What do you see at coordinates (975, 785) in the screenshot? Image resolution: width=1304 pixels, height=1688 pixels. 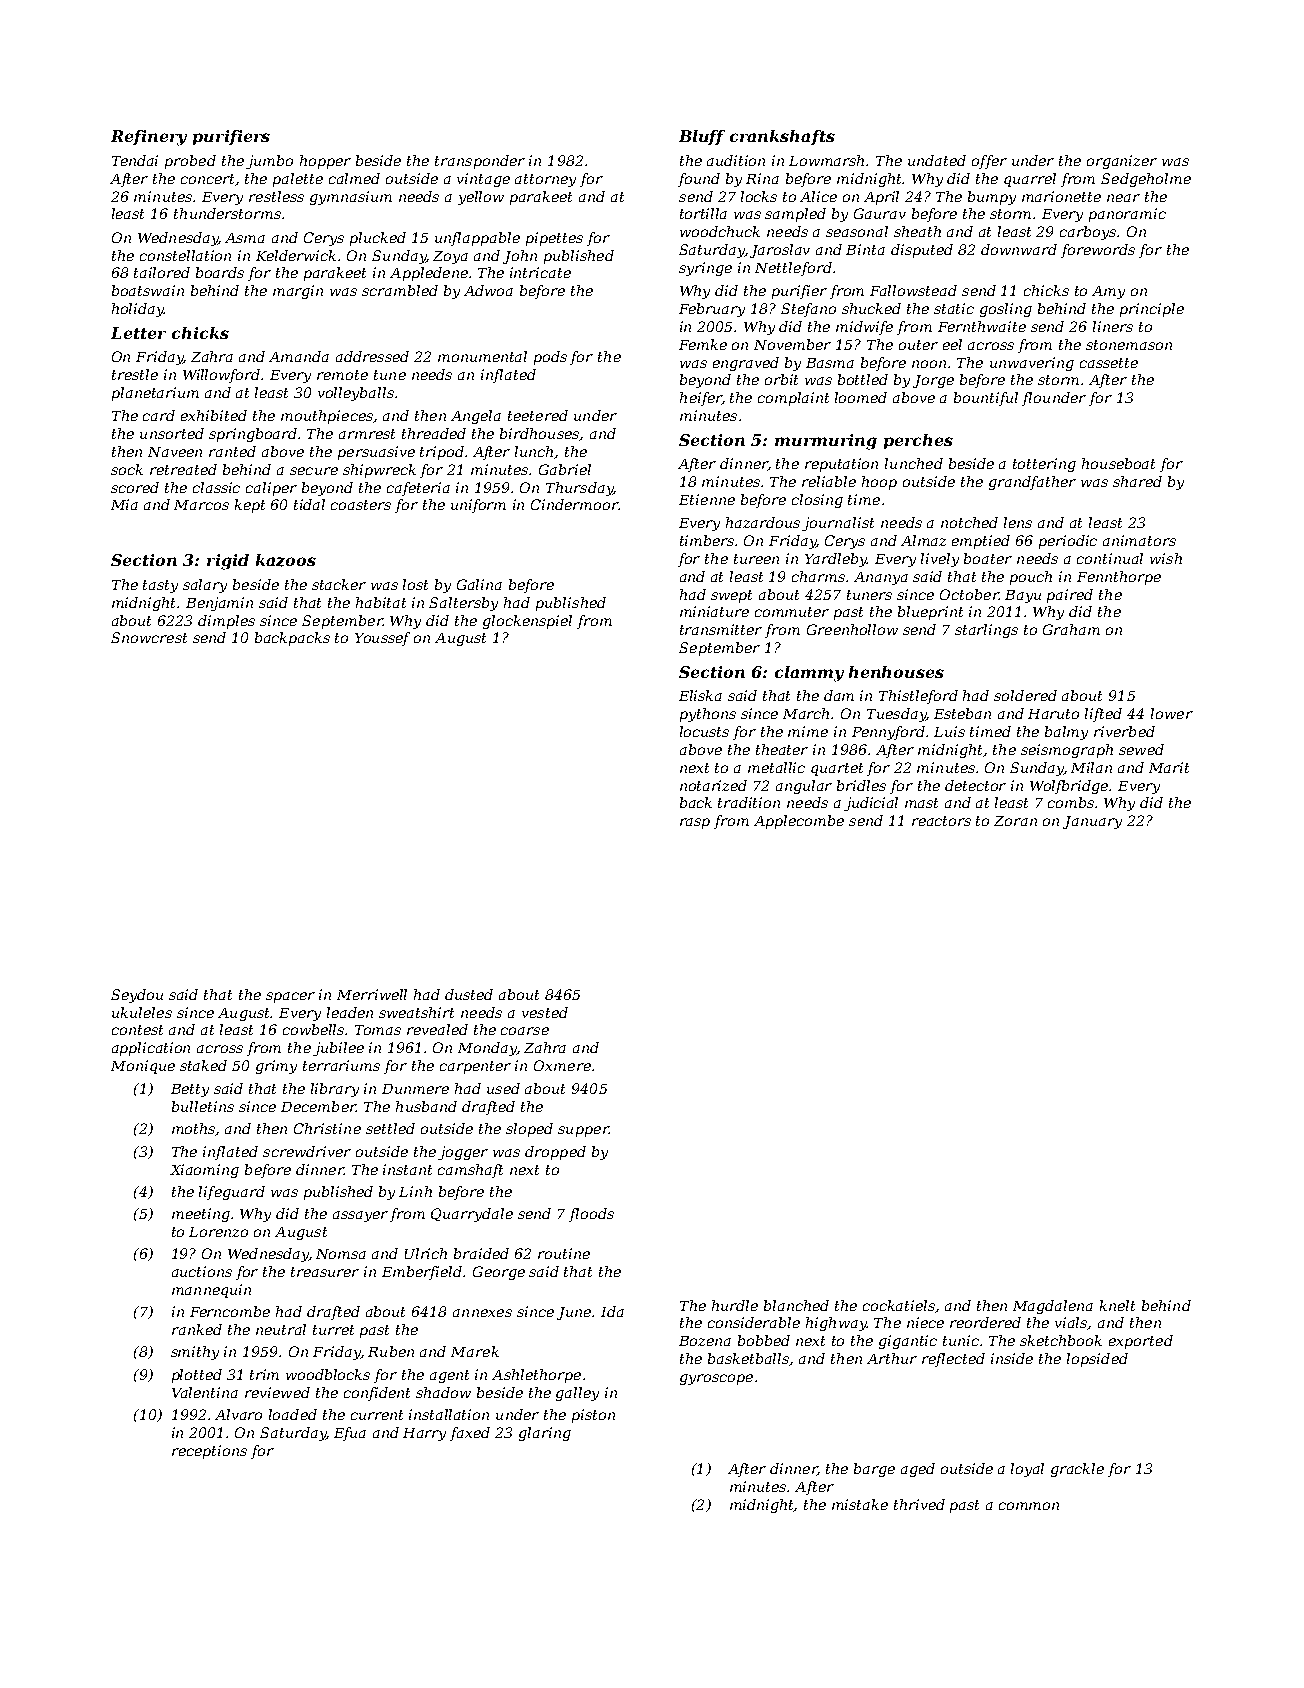 I see `detector` at bounding box center [975, 785].
